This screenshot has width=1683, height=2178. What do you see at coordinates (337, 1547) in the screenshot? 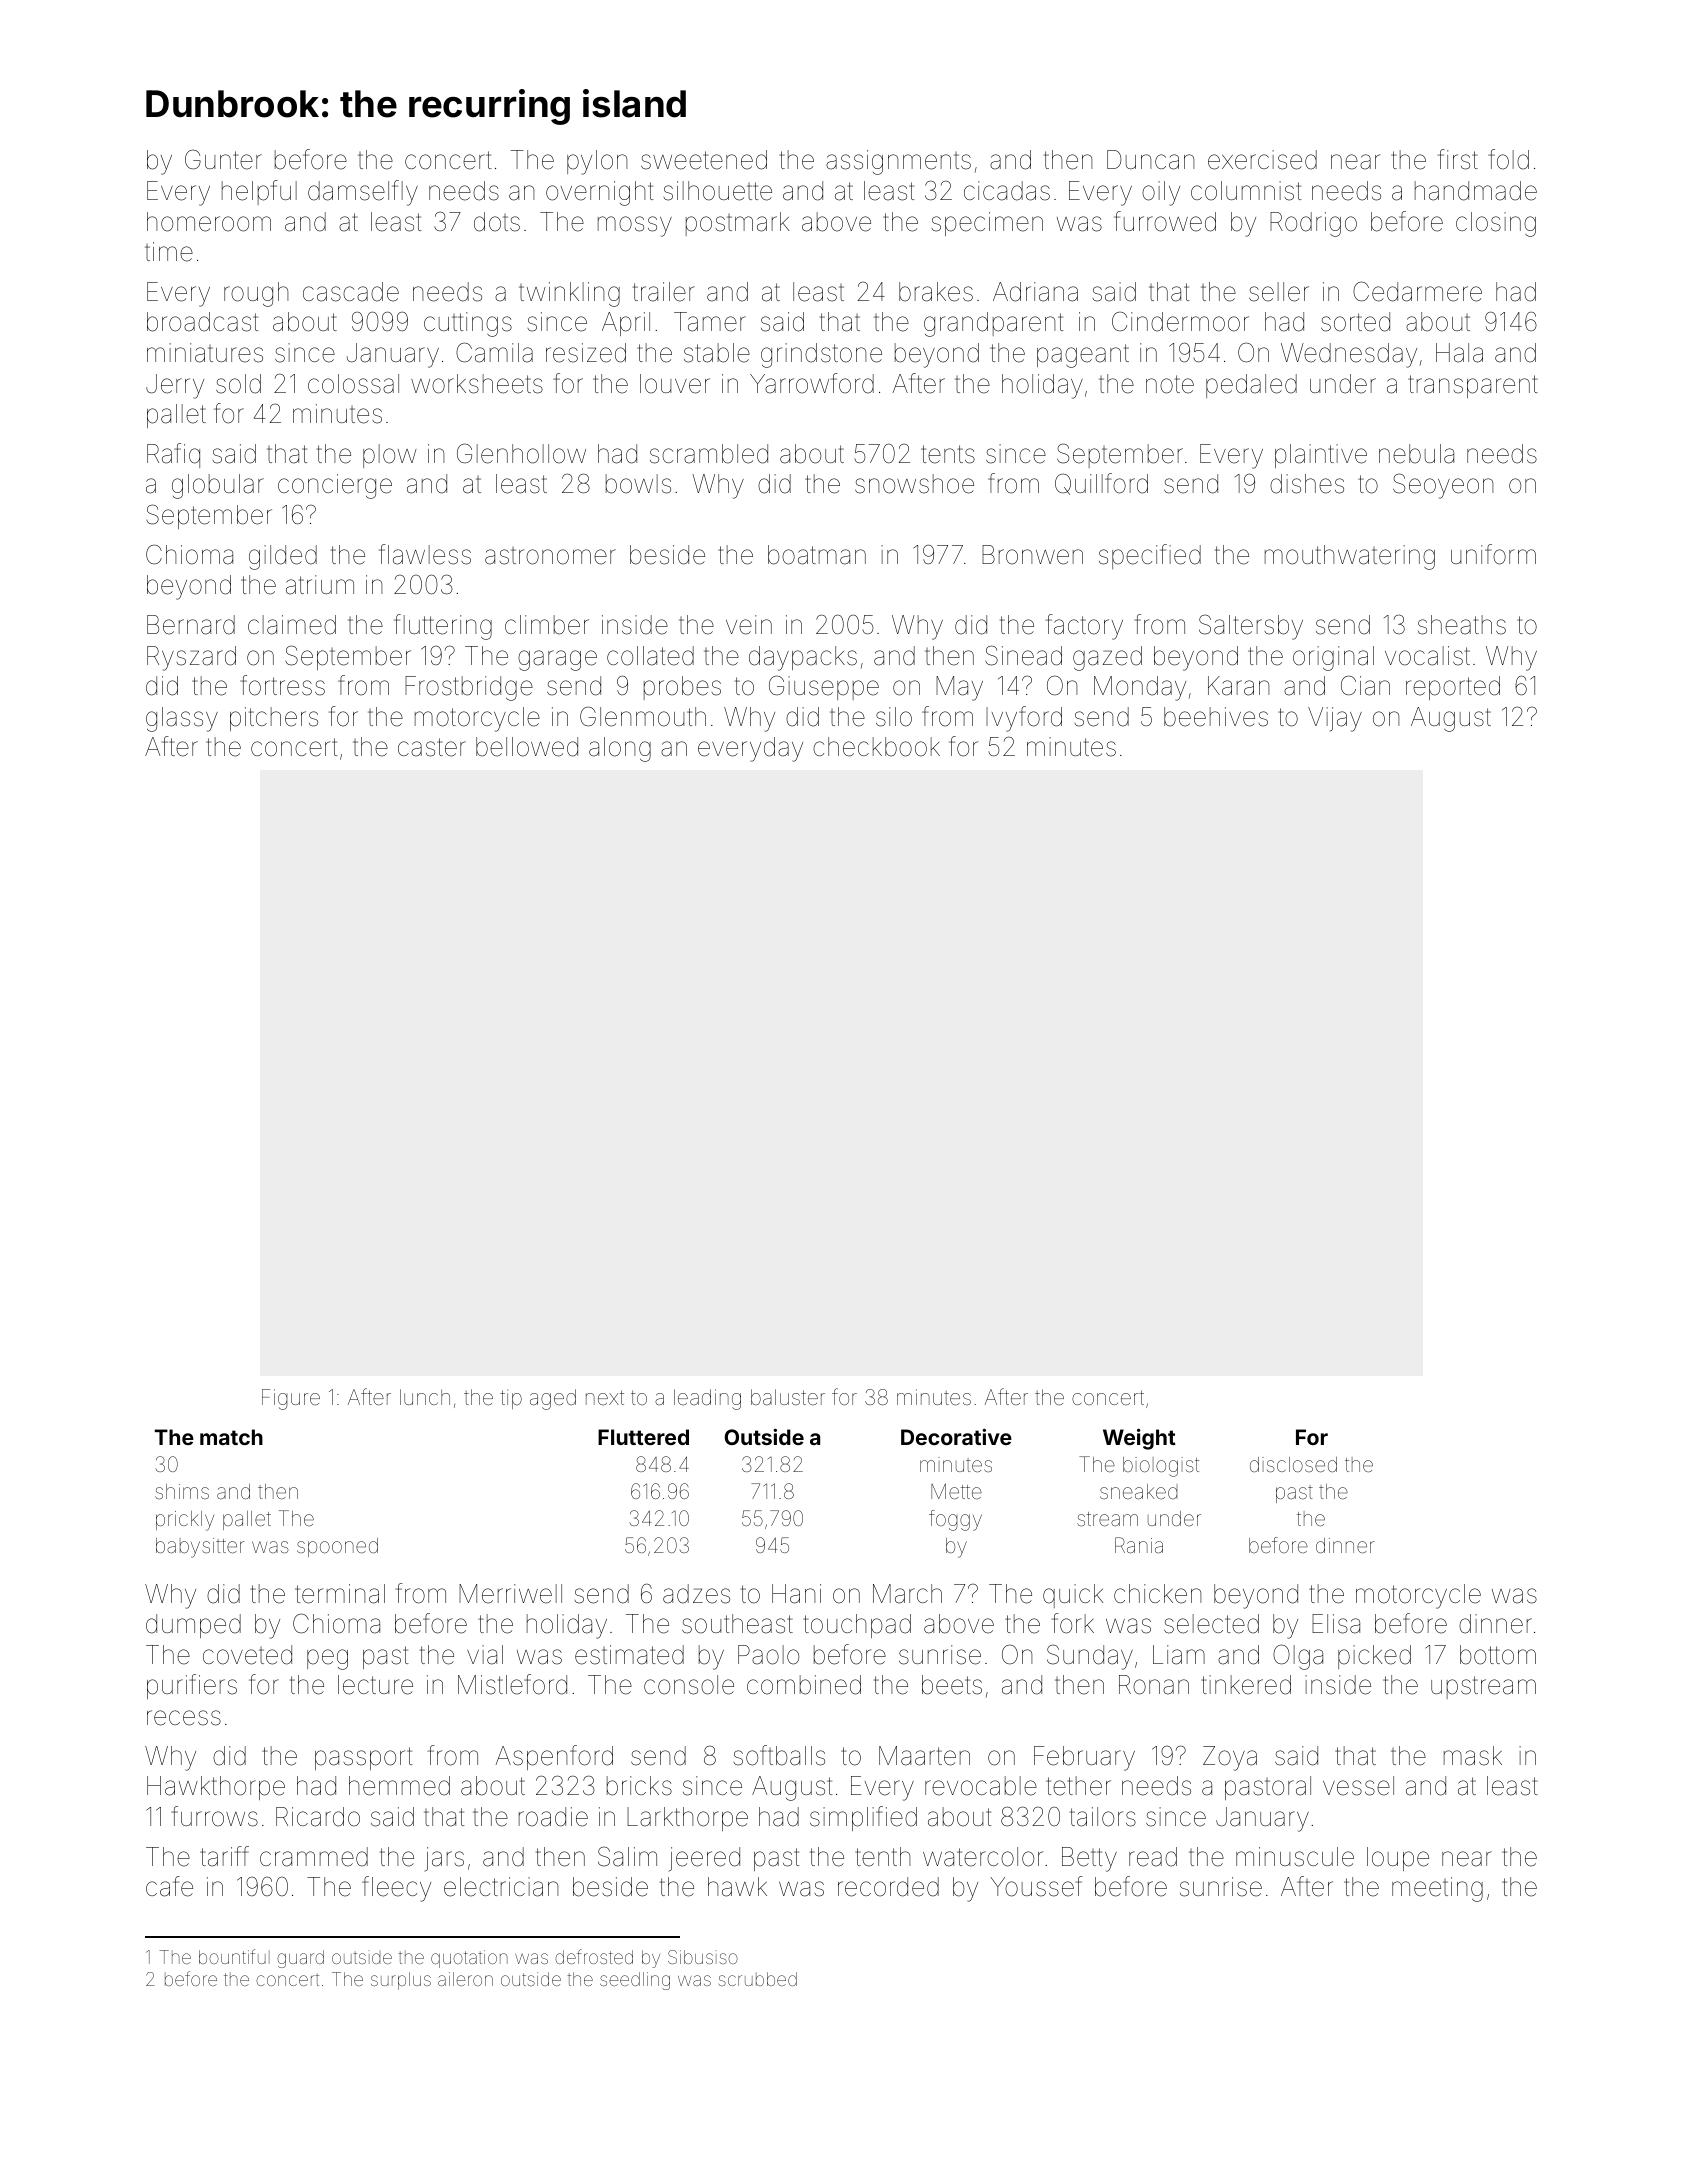
I see `spooned` at bounding box center [337, 1547].
